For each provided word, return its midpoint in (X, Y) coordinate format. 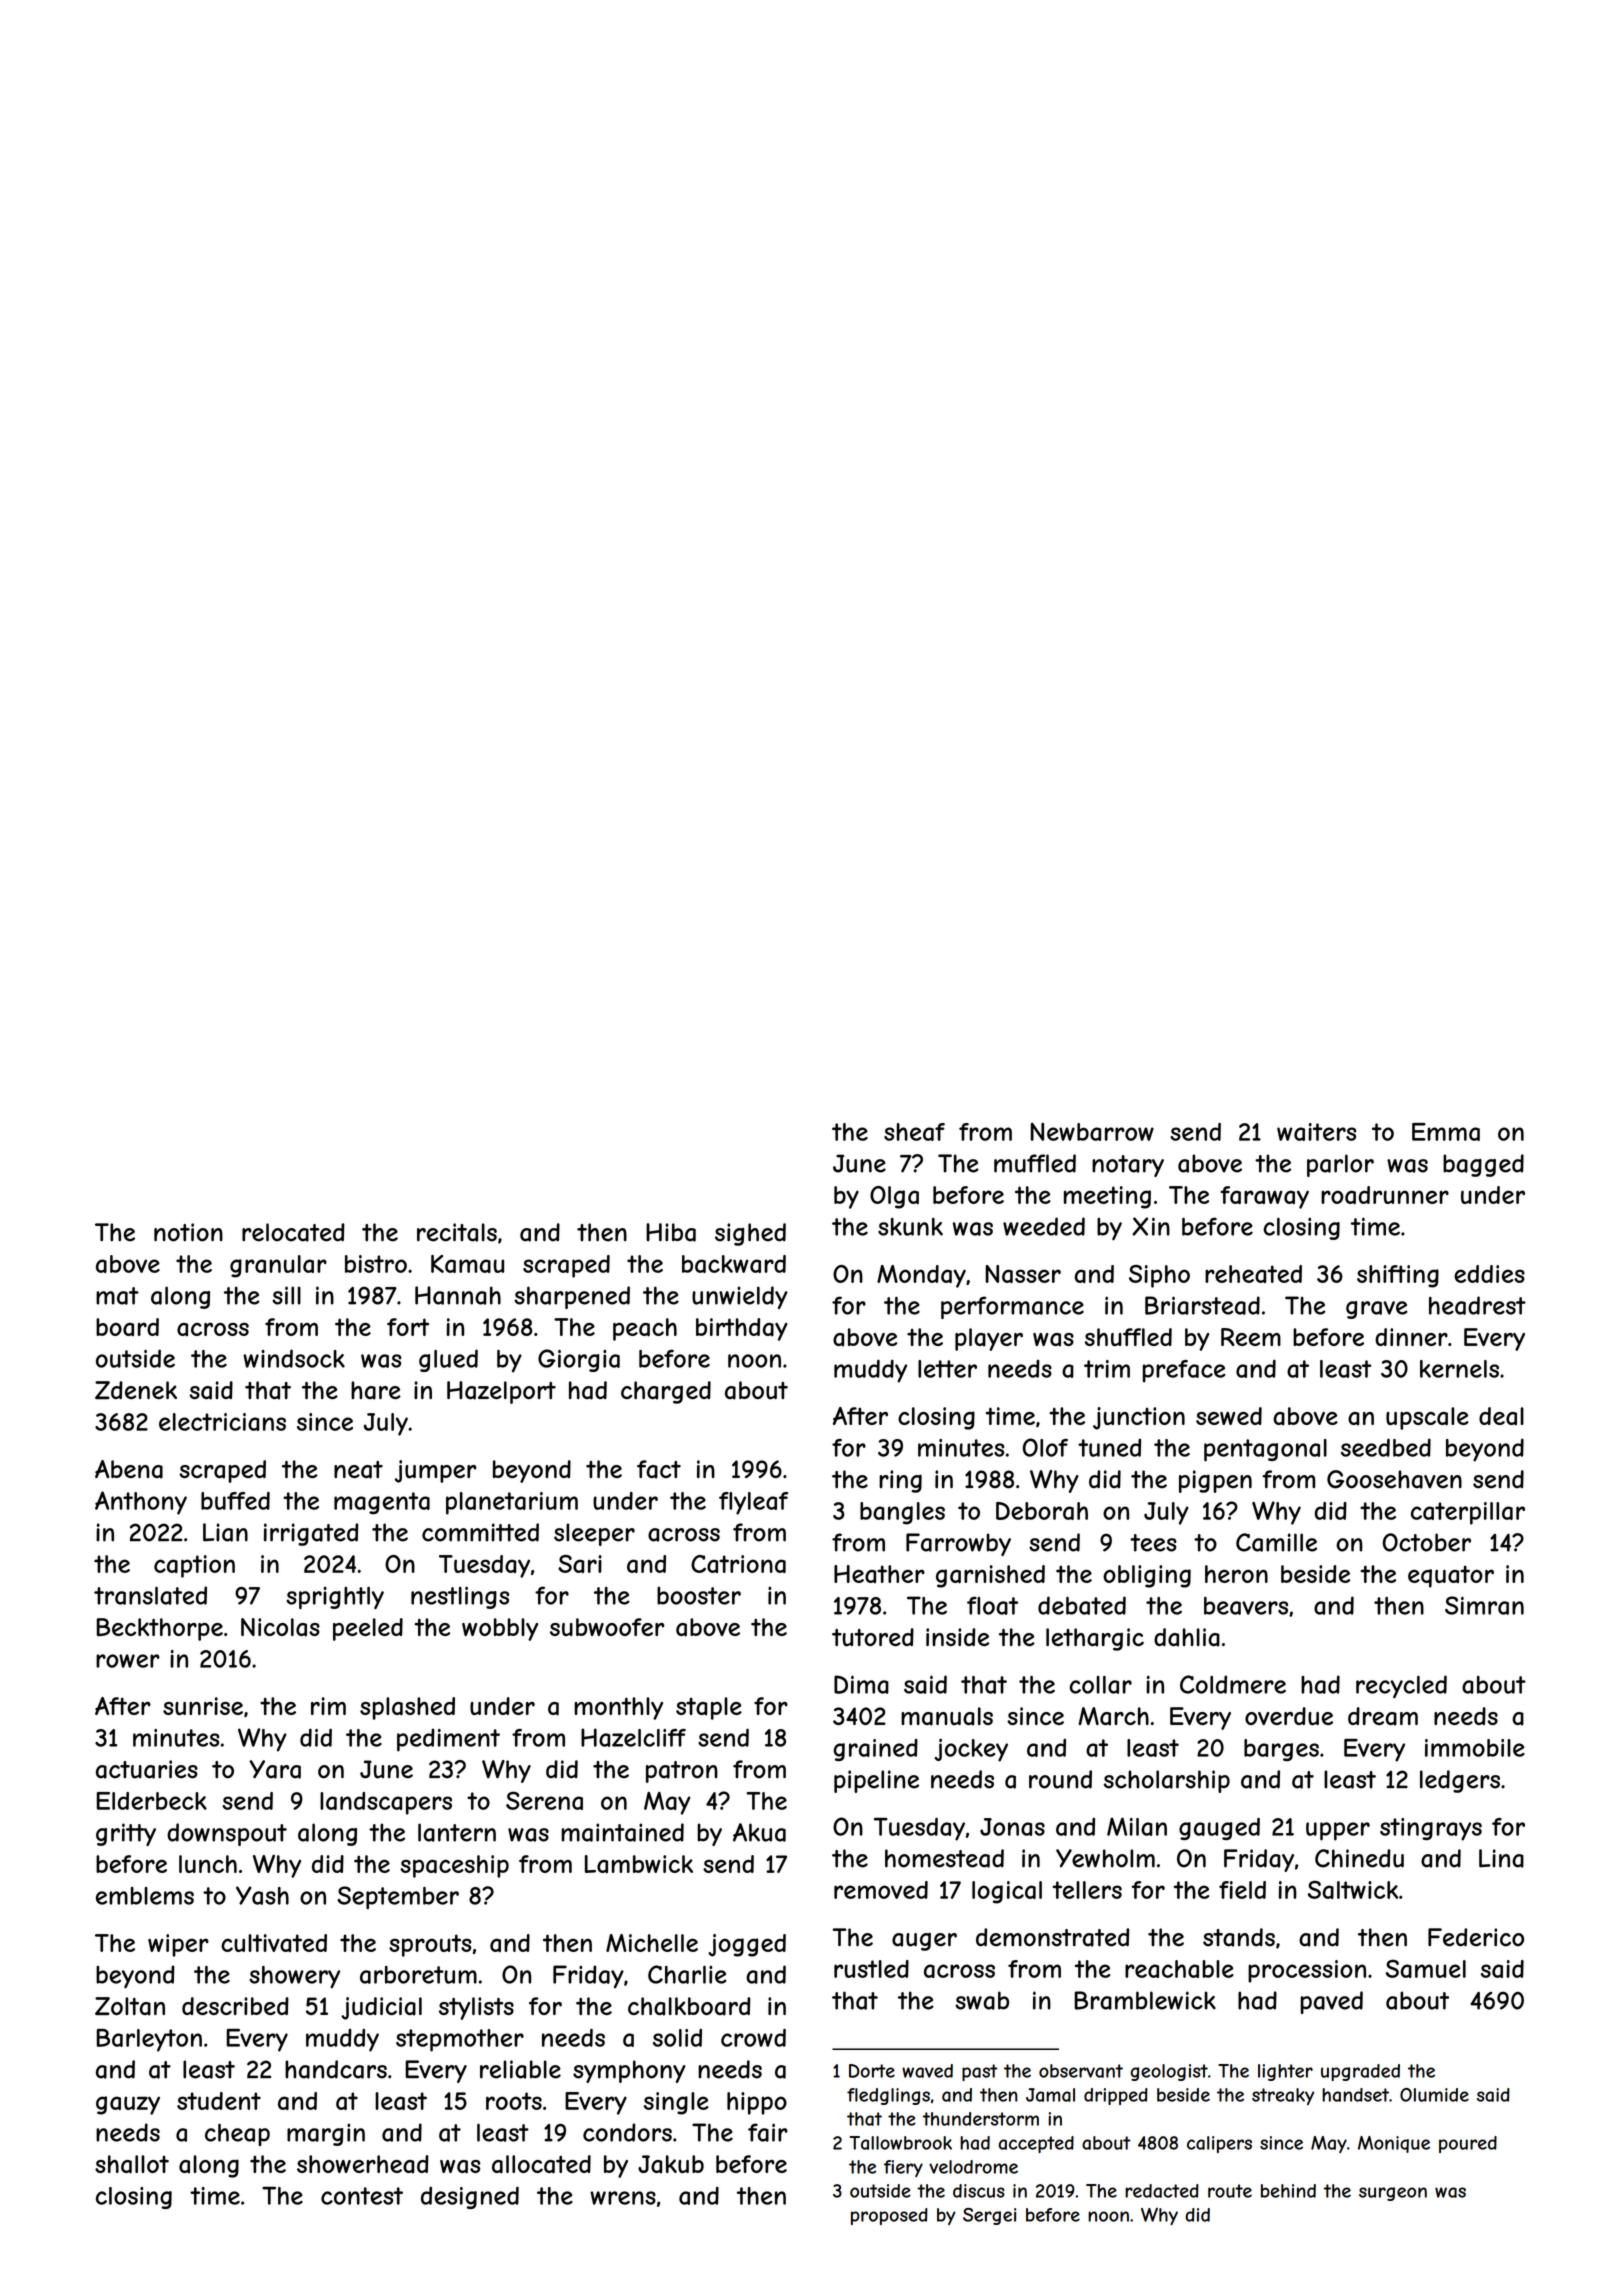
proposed (889, 2216)
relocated (293, 1232)
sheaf (914, 1132)
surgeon (1393, 2194)
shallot (132, 2164)
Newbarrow (1092, 1131)
